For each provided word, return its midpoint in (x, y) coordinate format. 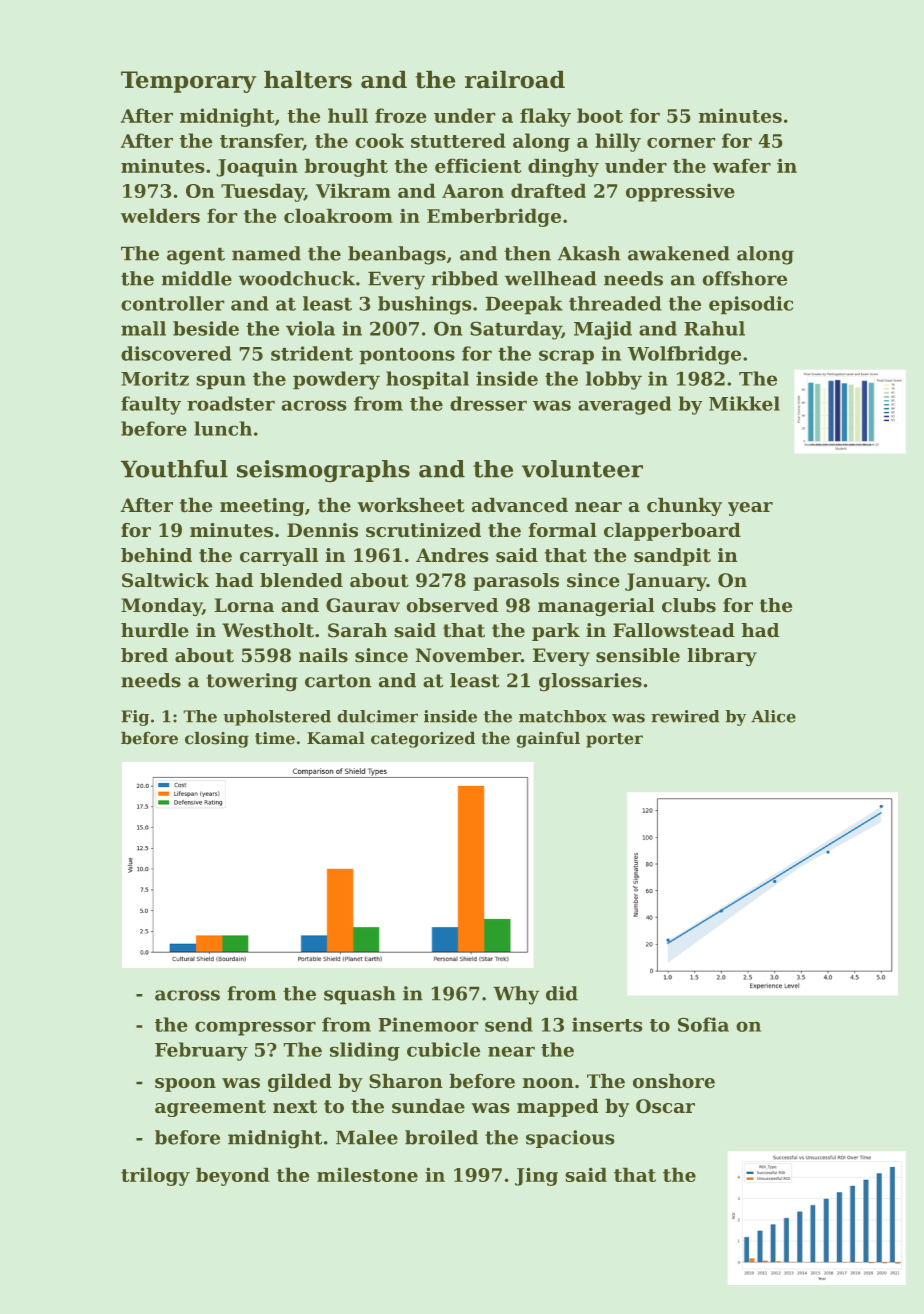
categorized (423, 740)
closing (217, 740)
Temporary (188, 82)
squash (360, 995)
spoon (185, 1085)
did (562, 993)
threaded (615, 303)
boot (600, 115)
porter (614, 740)
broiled (441, 1137)
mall (143, 328)
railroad (515, 79)
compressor (255, 1029)
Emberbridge (494, 218)
